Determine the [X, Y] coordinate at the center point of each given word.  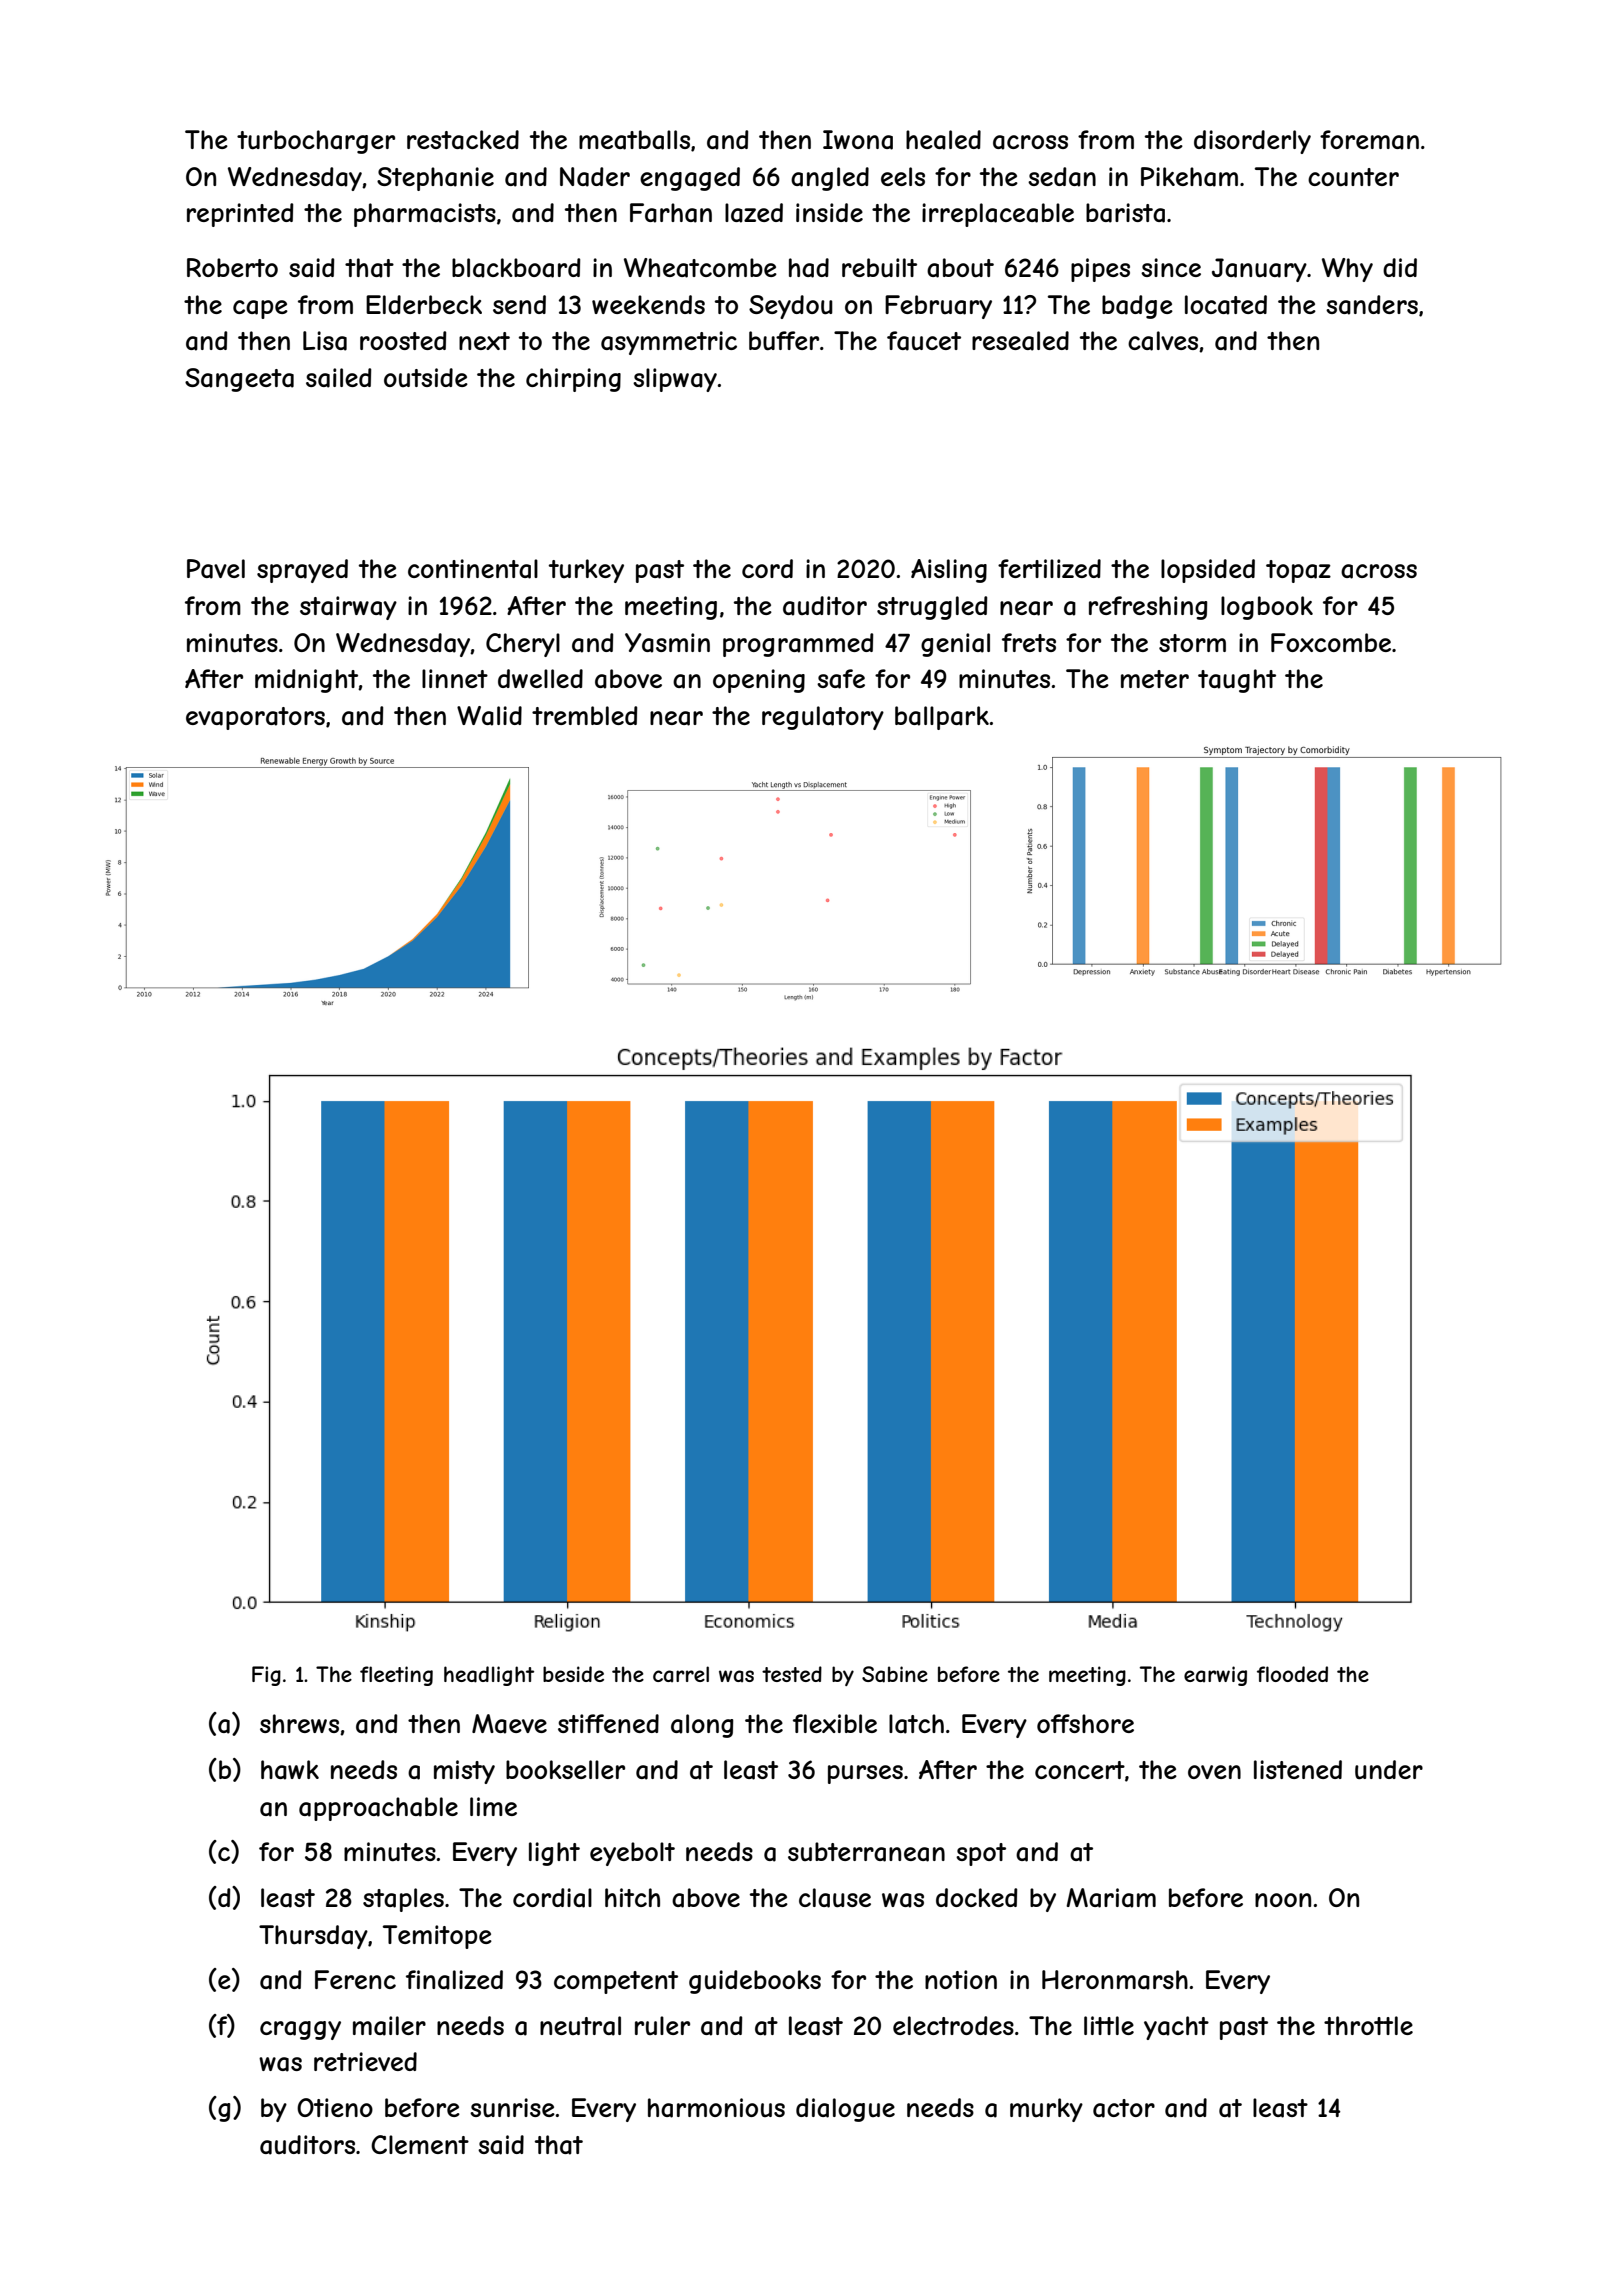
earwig [1215, 1676]
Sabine [895, 1674]
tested [792, 1674]
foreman [1369, 140]
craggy [300, 2030]
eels [903, 176]
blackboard [516, 268]
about [960, 268]
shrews [299, 1723]
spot [981, 1854]
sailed [338, 378]
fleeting [396, 1676]
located [1226, 305]
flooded [1292, 1674]
